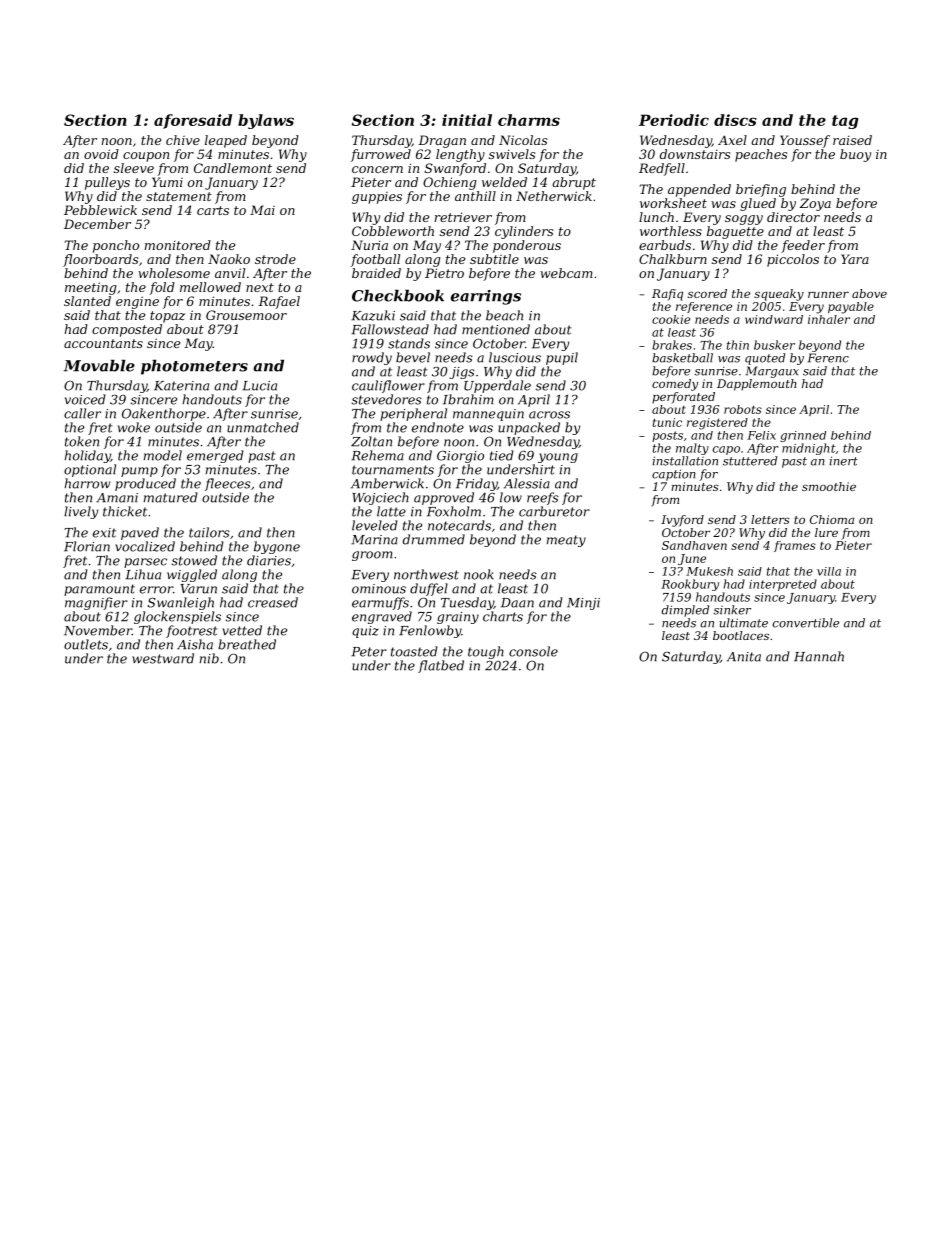 The image size is (952, 1233). Describe the element at coordinates (845, 122) in the page. I see `tag` at that location.
